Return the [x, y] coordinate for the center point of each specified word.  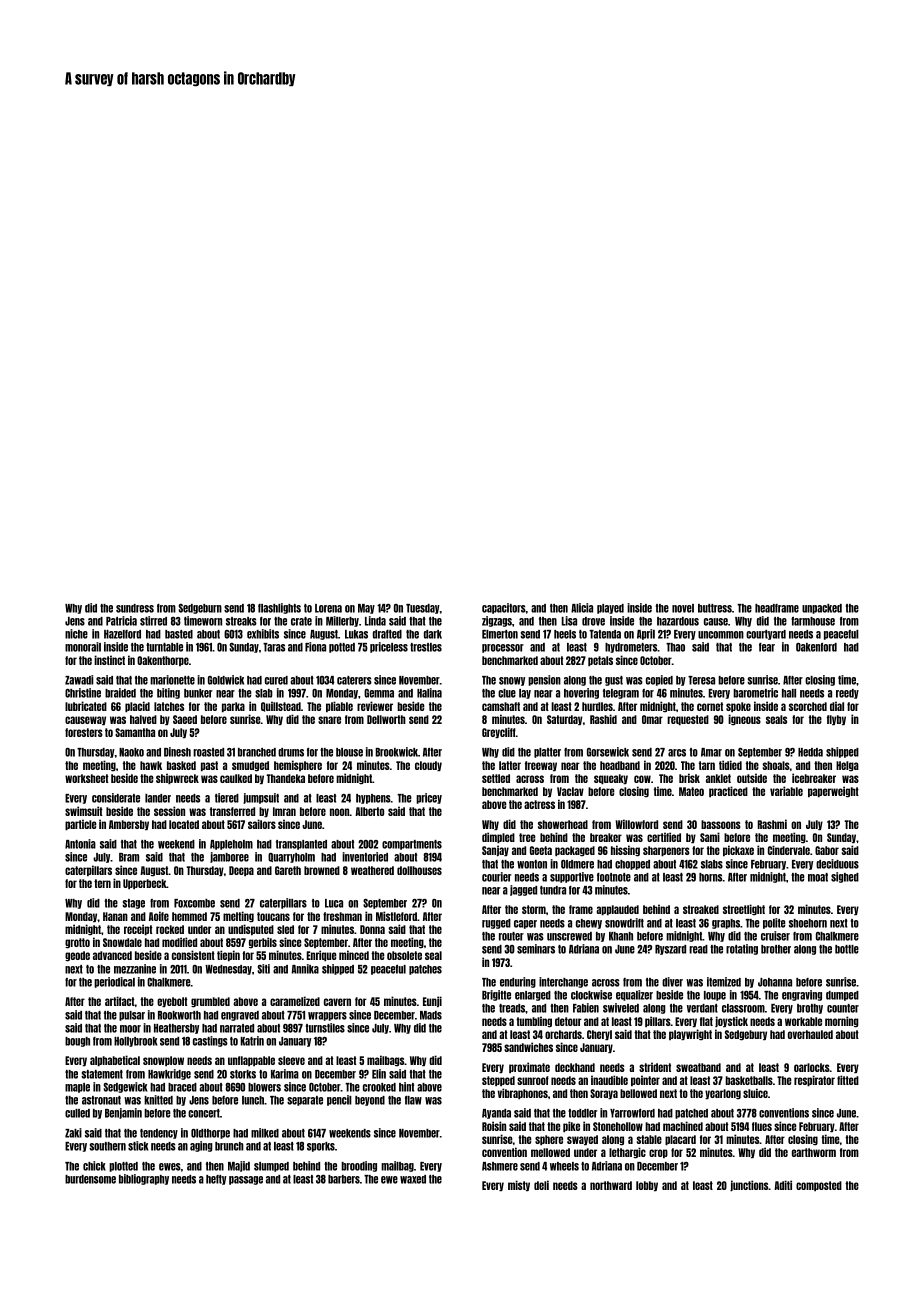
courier [497, 877]
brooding [359, 1166]
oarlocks [812, 1067]
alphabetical [115, 1060]
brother [776, 949]
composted [819, 1186]
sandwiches [528, 1047]
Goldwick [226, 680]
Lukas [356, 634]
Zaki [73, 1133]
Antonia [80, 844]
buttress [715, 608]
